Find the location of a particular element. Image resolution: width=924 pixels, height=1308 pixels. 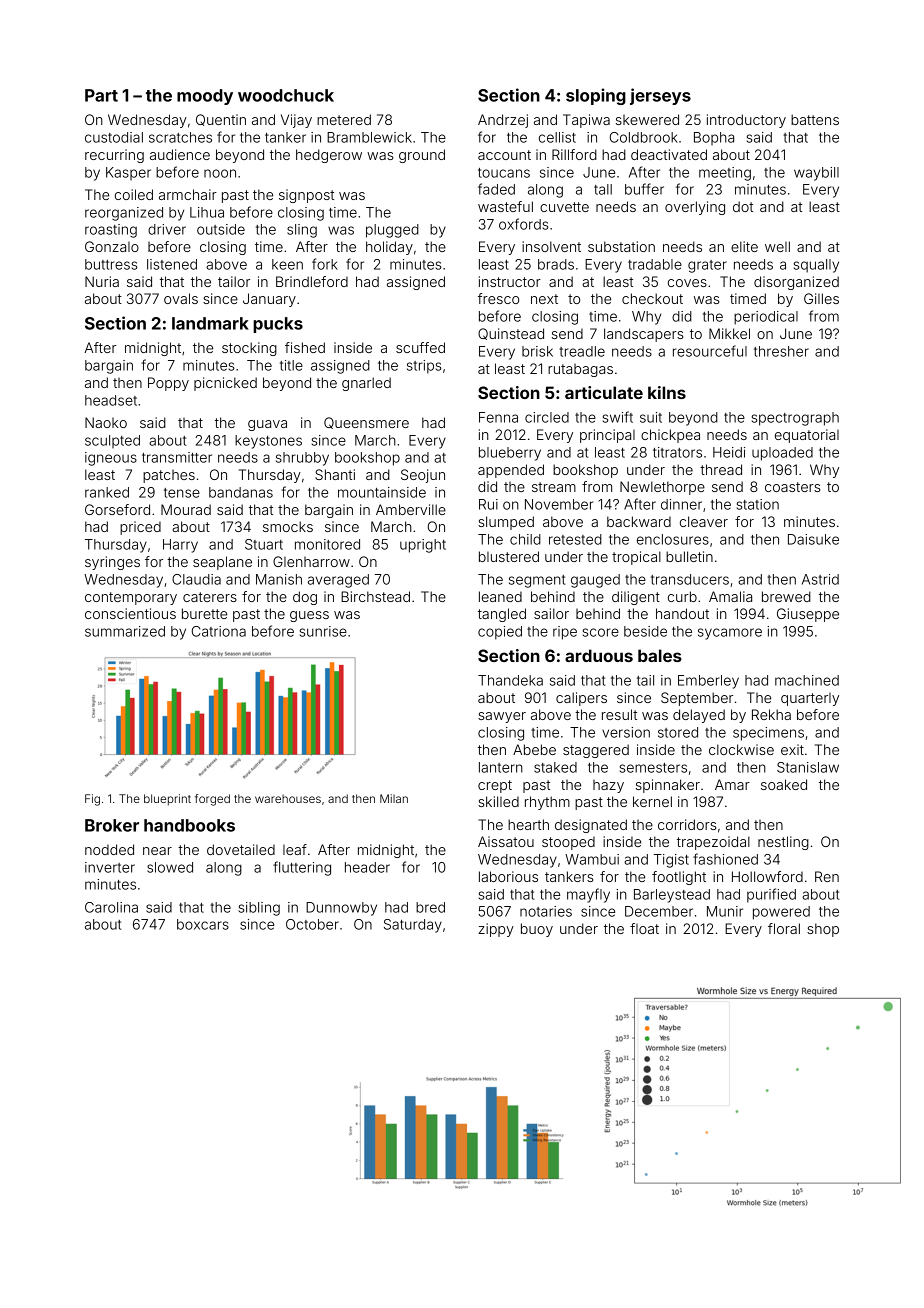

scratches is located at coordinates (180, 137).
